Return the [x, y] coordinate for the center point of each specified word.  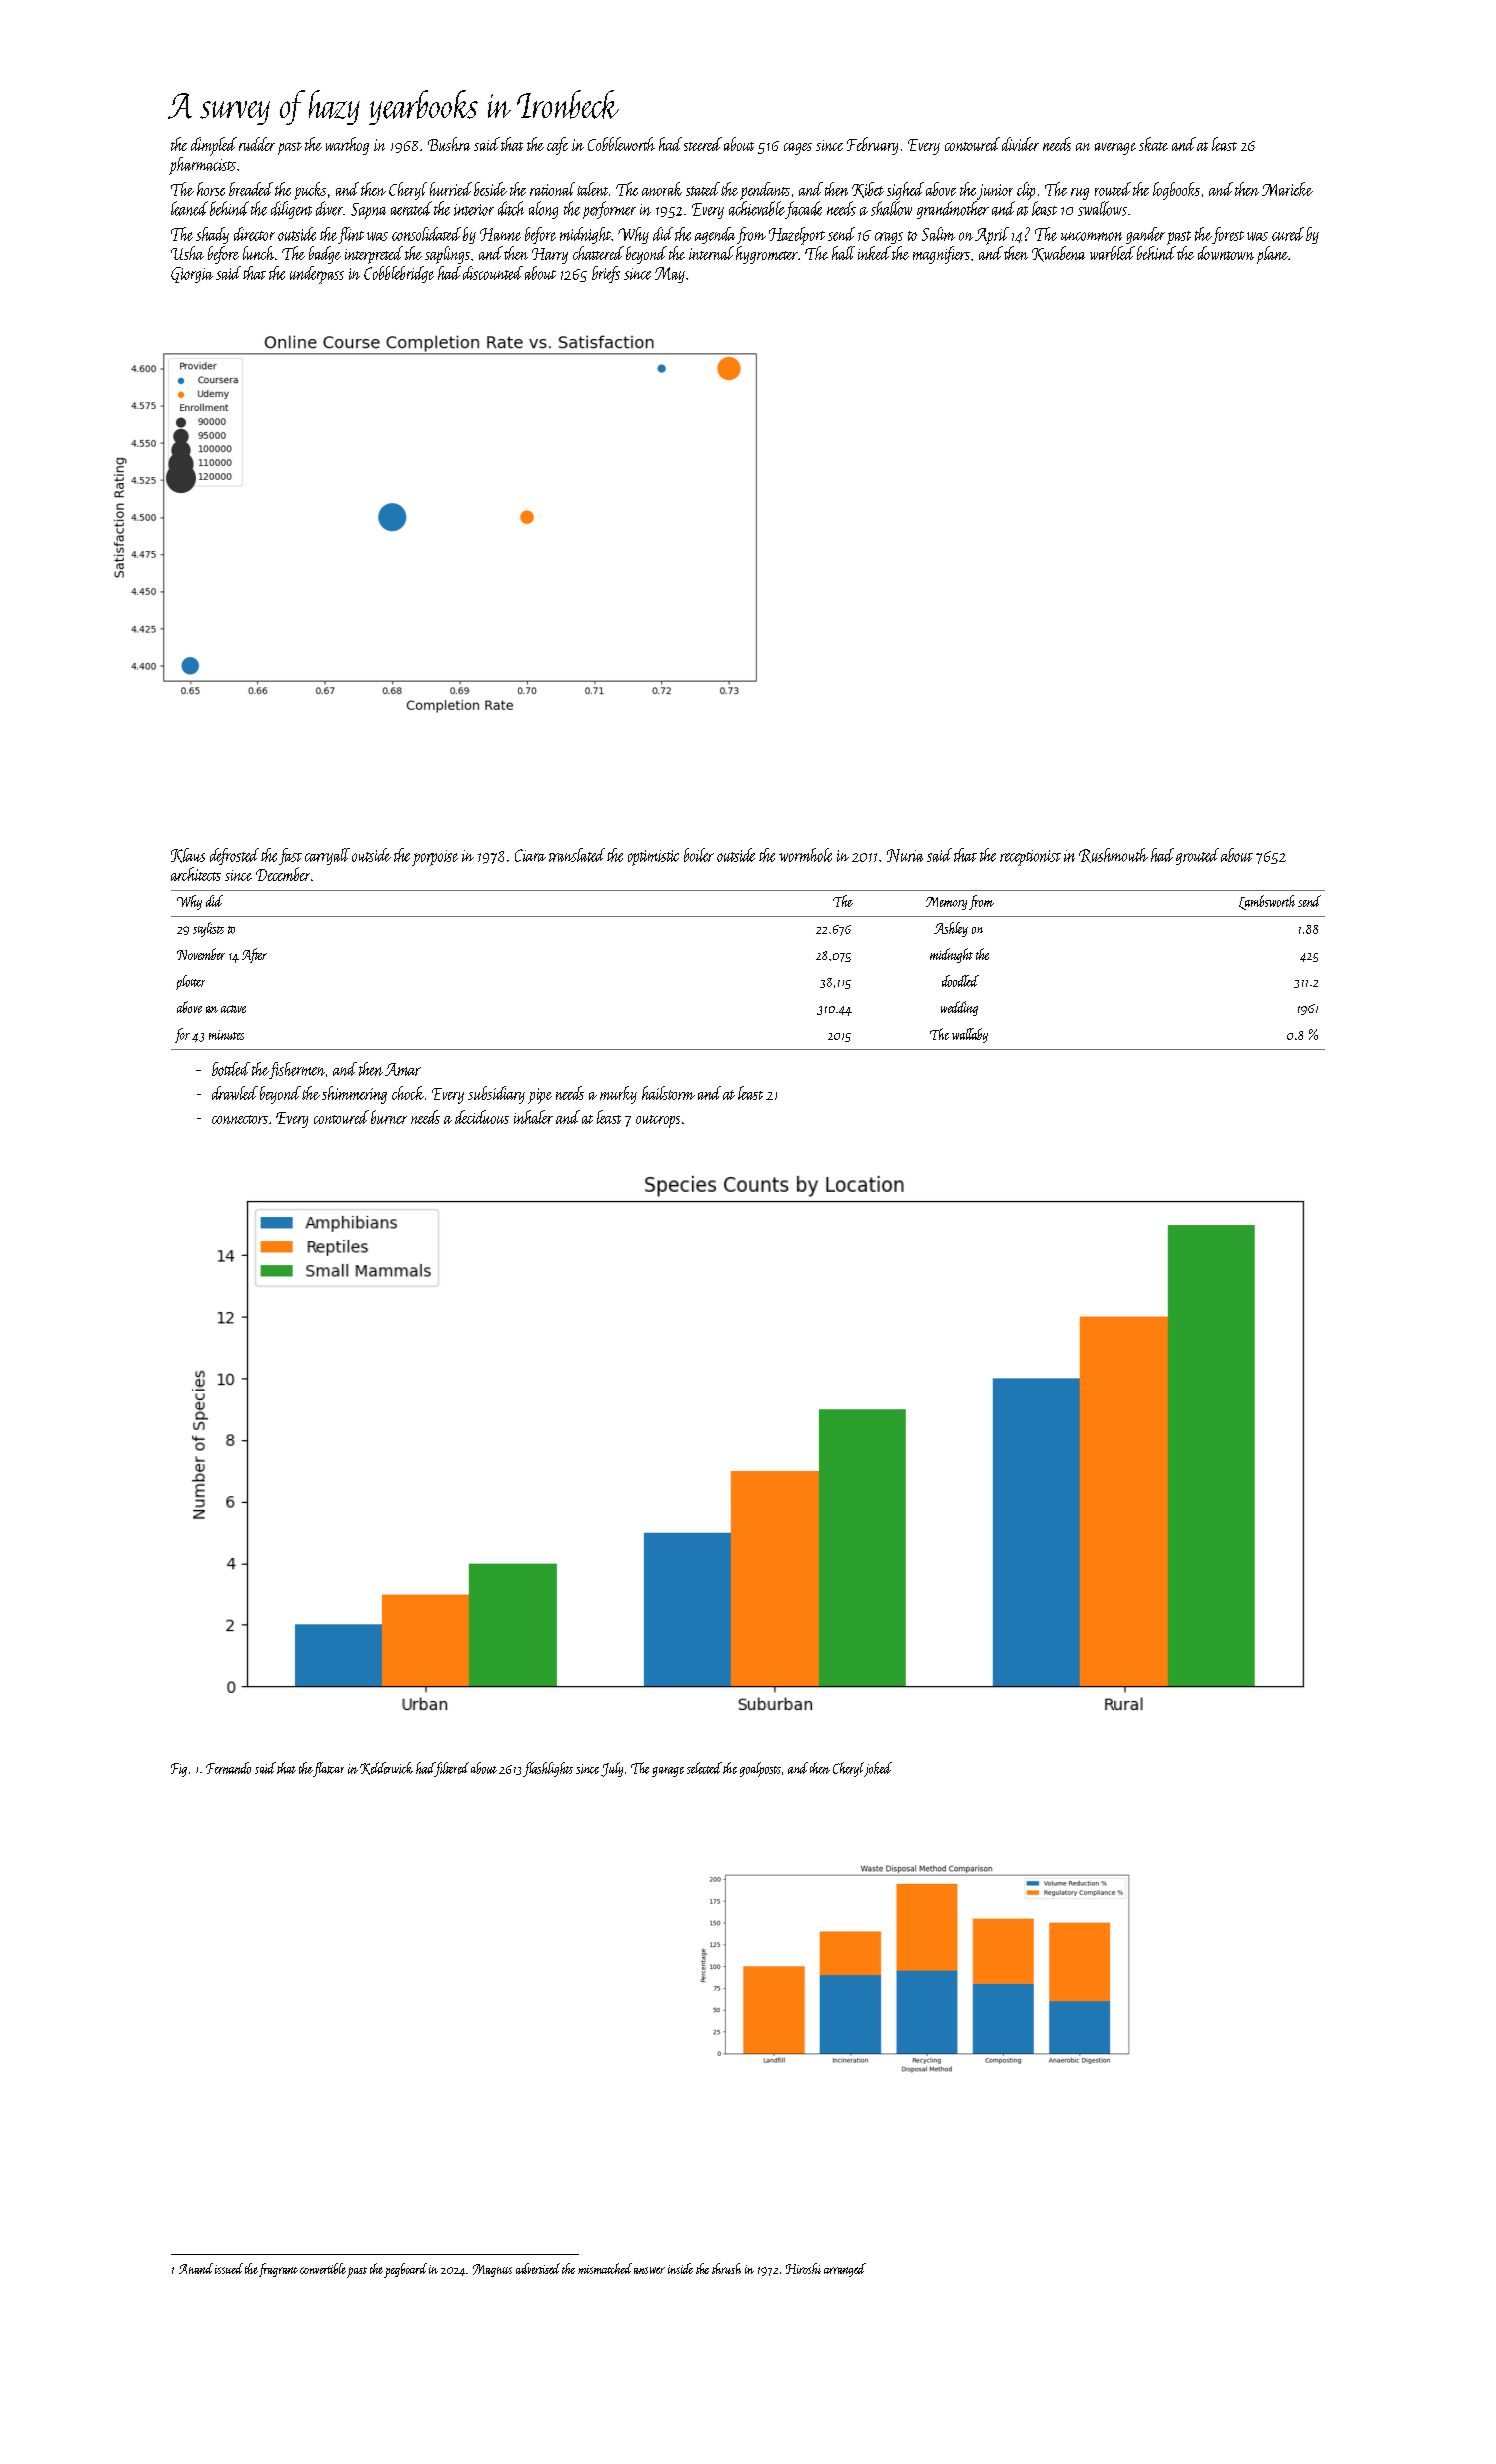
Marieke [1287, 189]
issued [229, 2268]
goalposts [760, 1769]
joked [878, 1769]
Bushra [449, 144]
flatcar [328, 1769]
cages [798, 149]
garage [668, 1772]
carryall [327, 856]
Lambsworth [1267, 902]
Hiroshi [803, 2268]
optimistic [653, 858]
